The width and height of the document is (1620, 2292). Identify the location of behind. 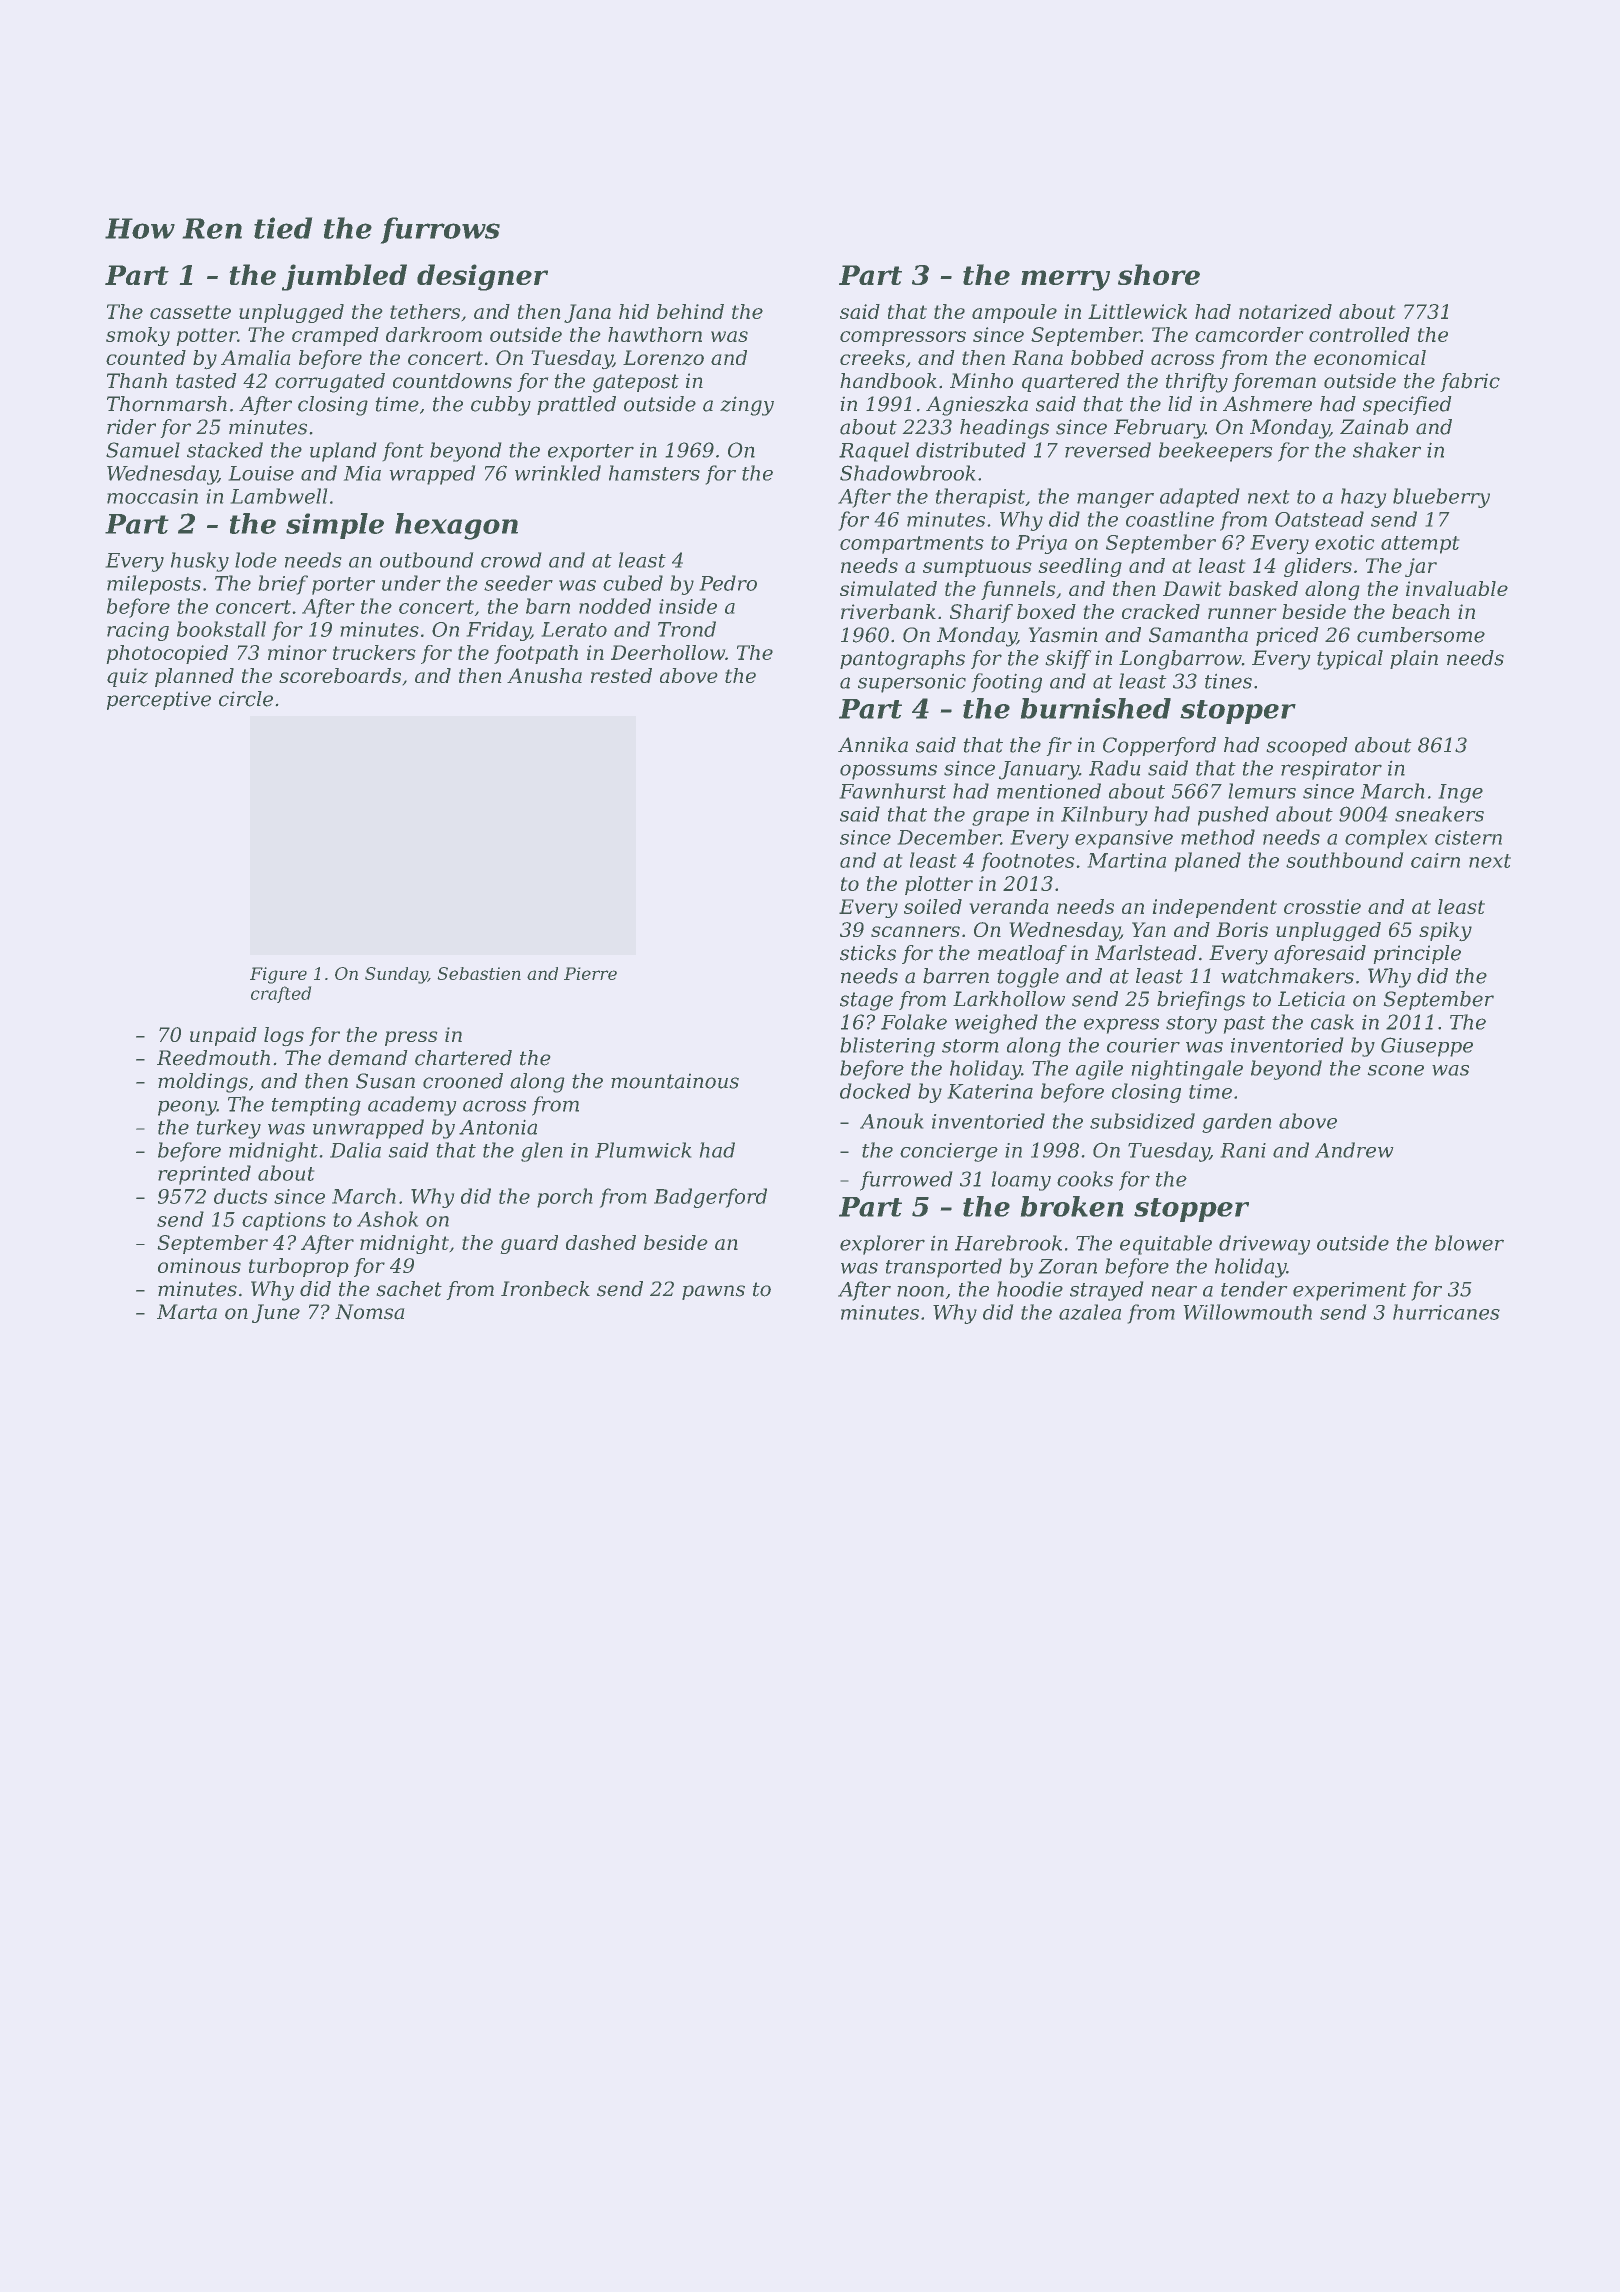
(690, 311).
